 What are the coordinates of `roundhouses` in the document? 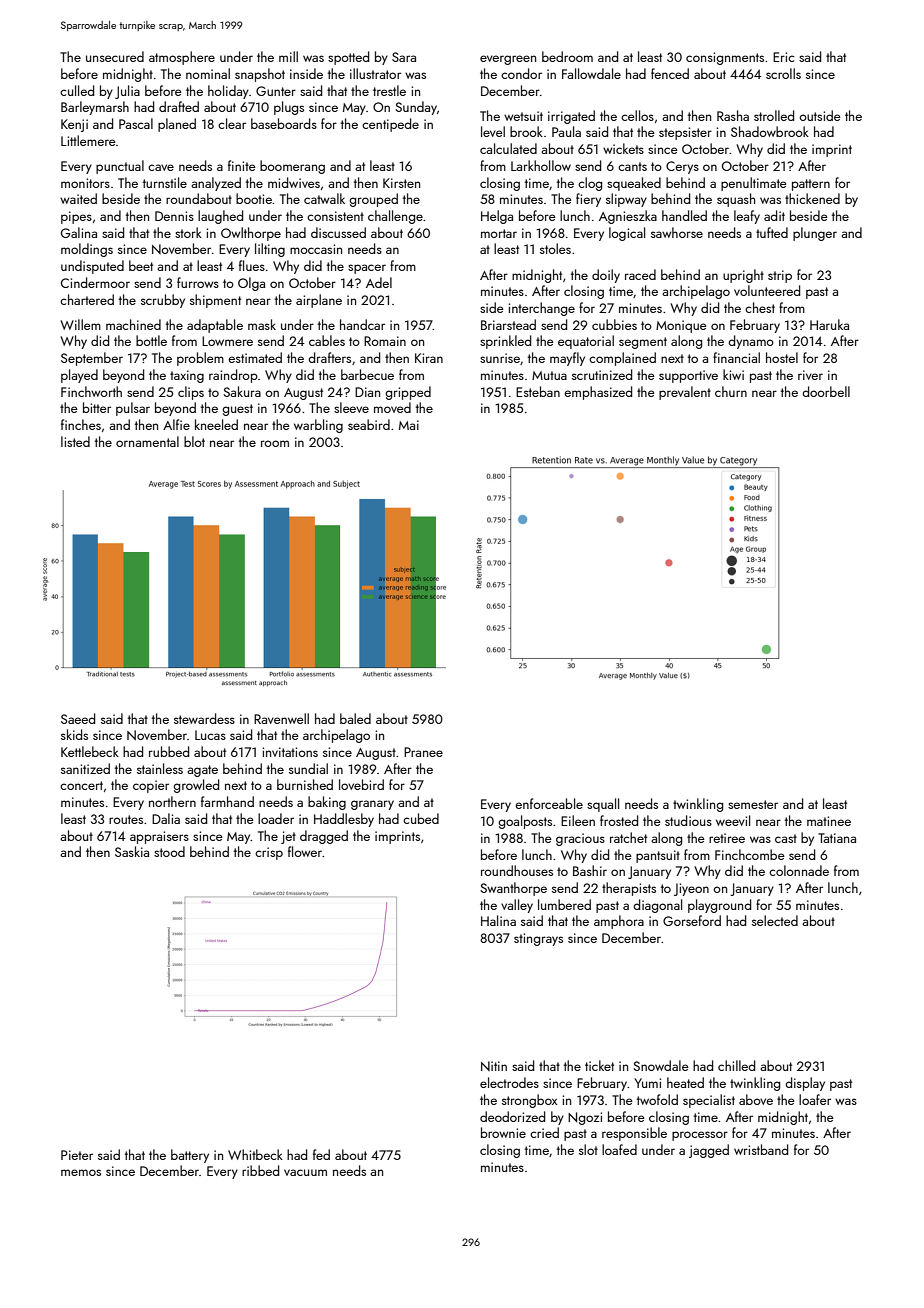 It's located at (517, 870).
